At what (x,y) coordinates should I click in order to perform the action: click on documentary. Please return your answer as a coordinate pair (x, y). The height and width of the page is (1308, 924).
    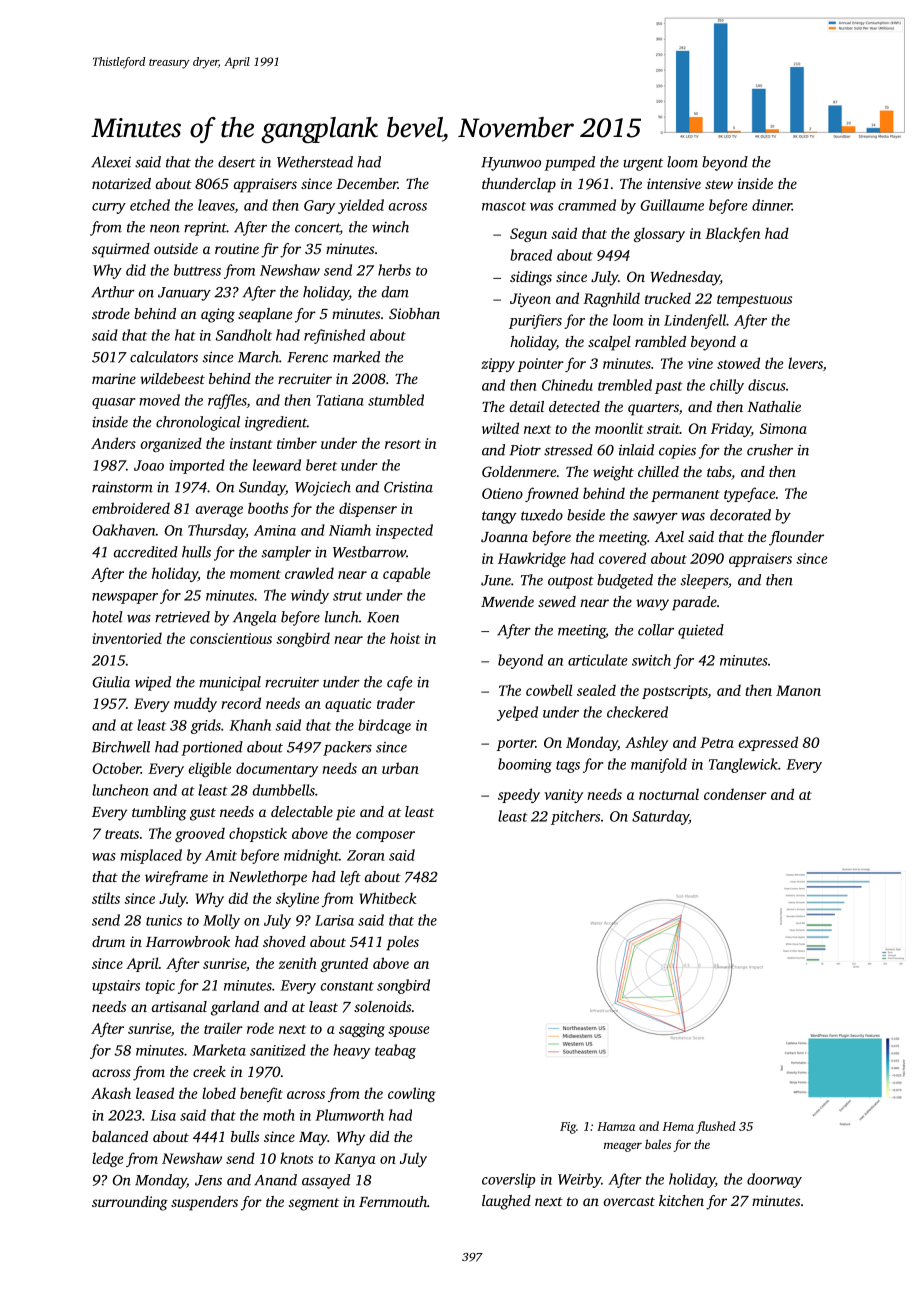
    Looking at the image, I should click on (277, 769).
